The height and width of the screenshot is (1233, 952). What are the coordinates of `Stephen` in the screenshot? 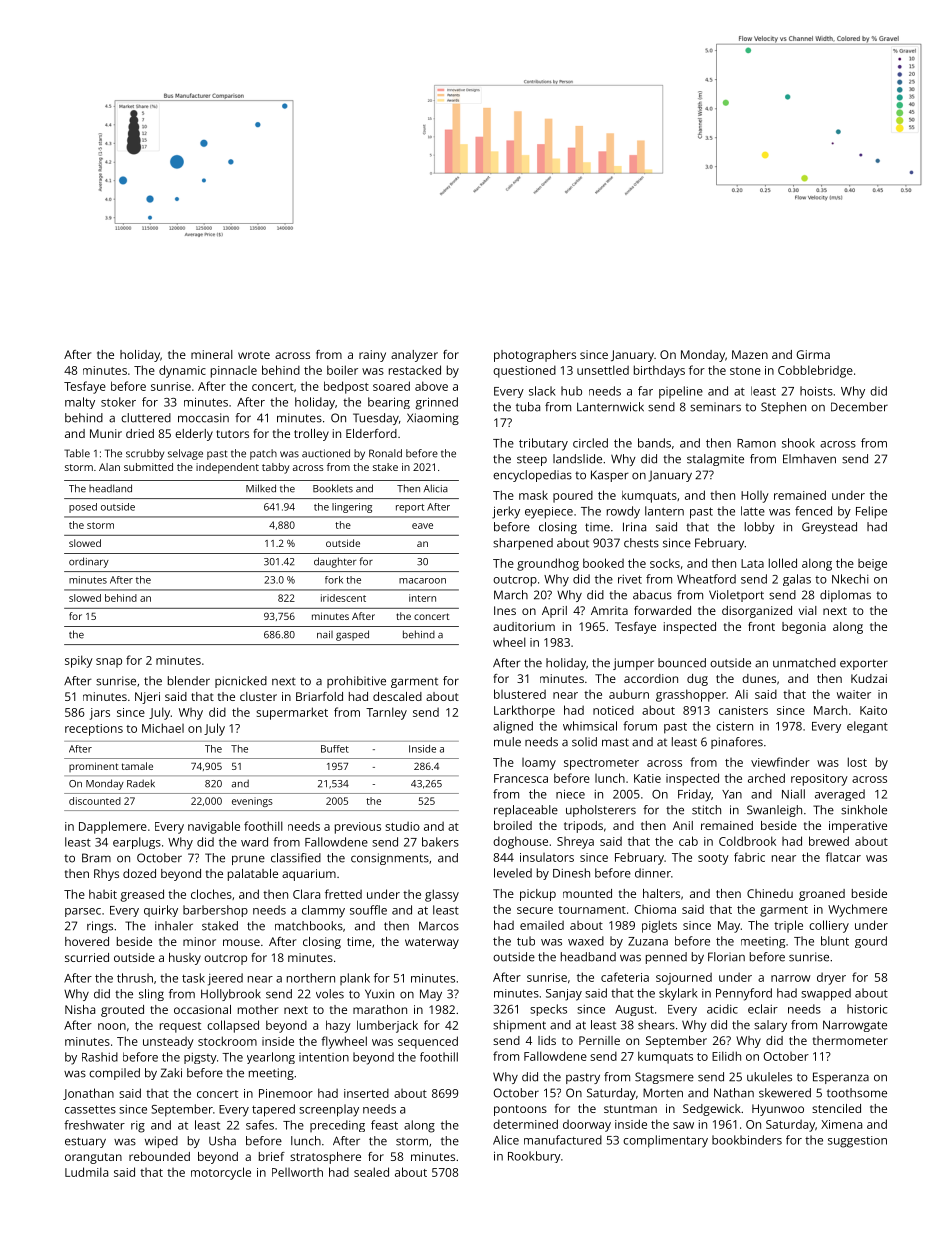 It's located at (783, 408).
